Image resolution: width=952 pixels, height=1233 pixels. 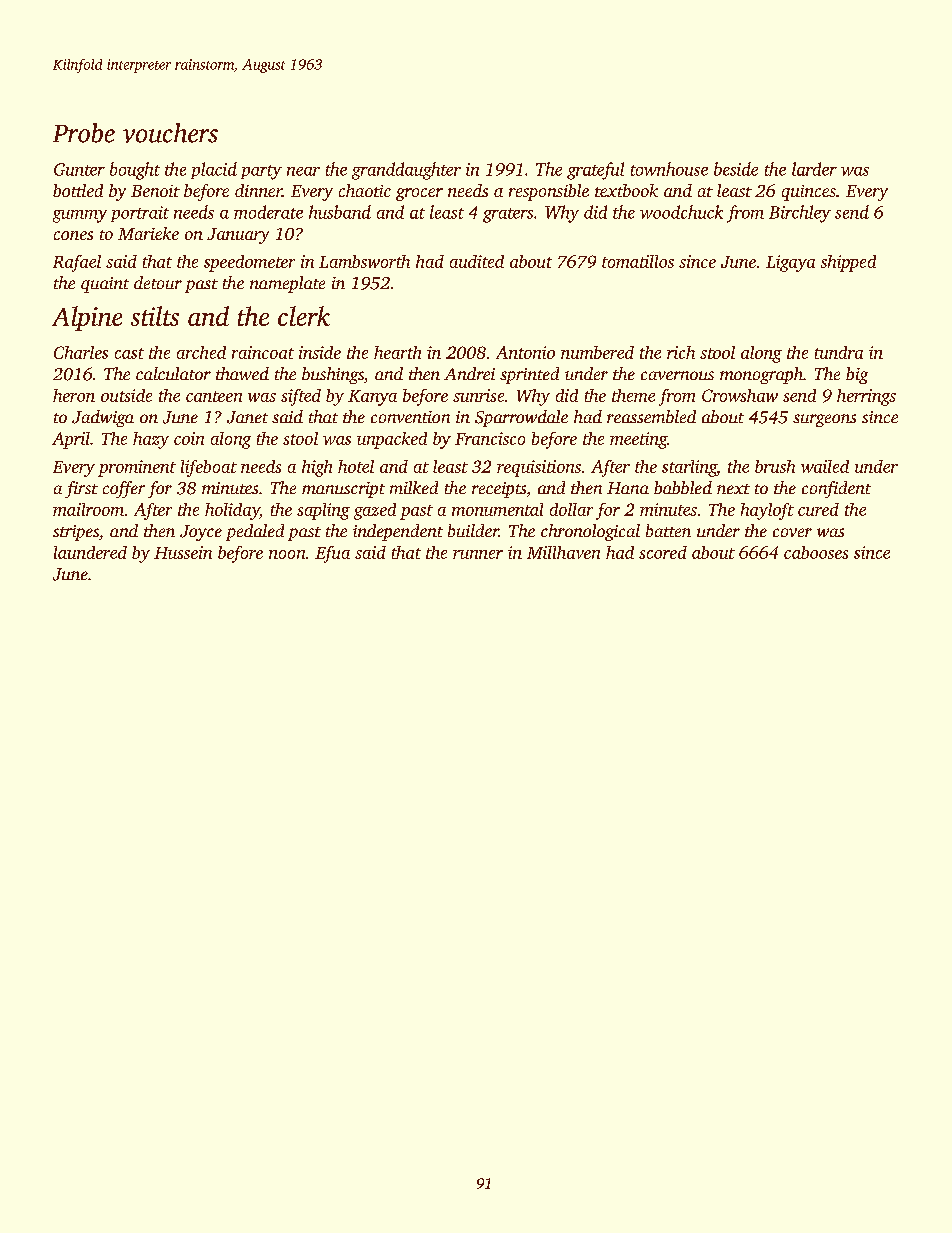 What do you see at coordinates (232, 511) in the screenshot?
I see `holiday` at bounding box center [232, 511].
